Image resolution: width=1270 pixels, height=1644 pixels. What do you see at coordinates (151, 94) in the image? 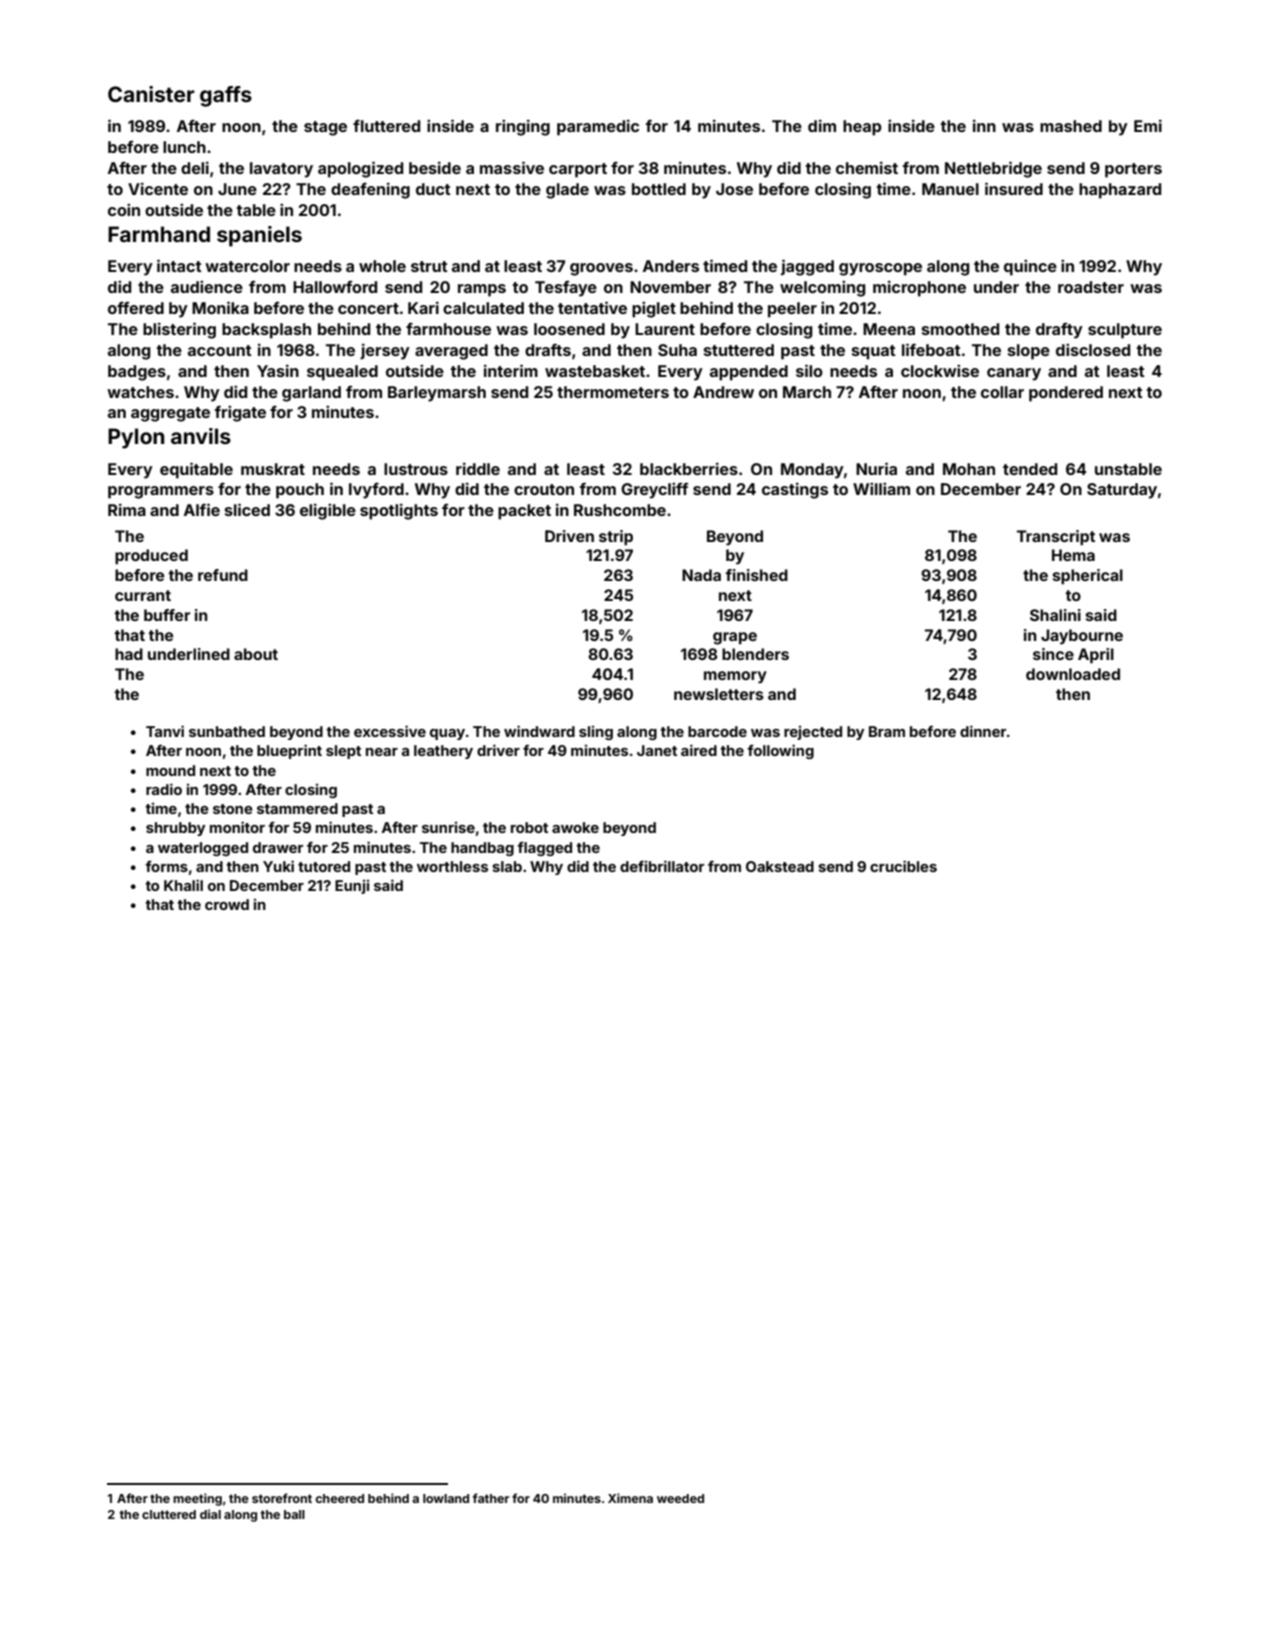
I see `Canister` at bounding box center [151, 94].
